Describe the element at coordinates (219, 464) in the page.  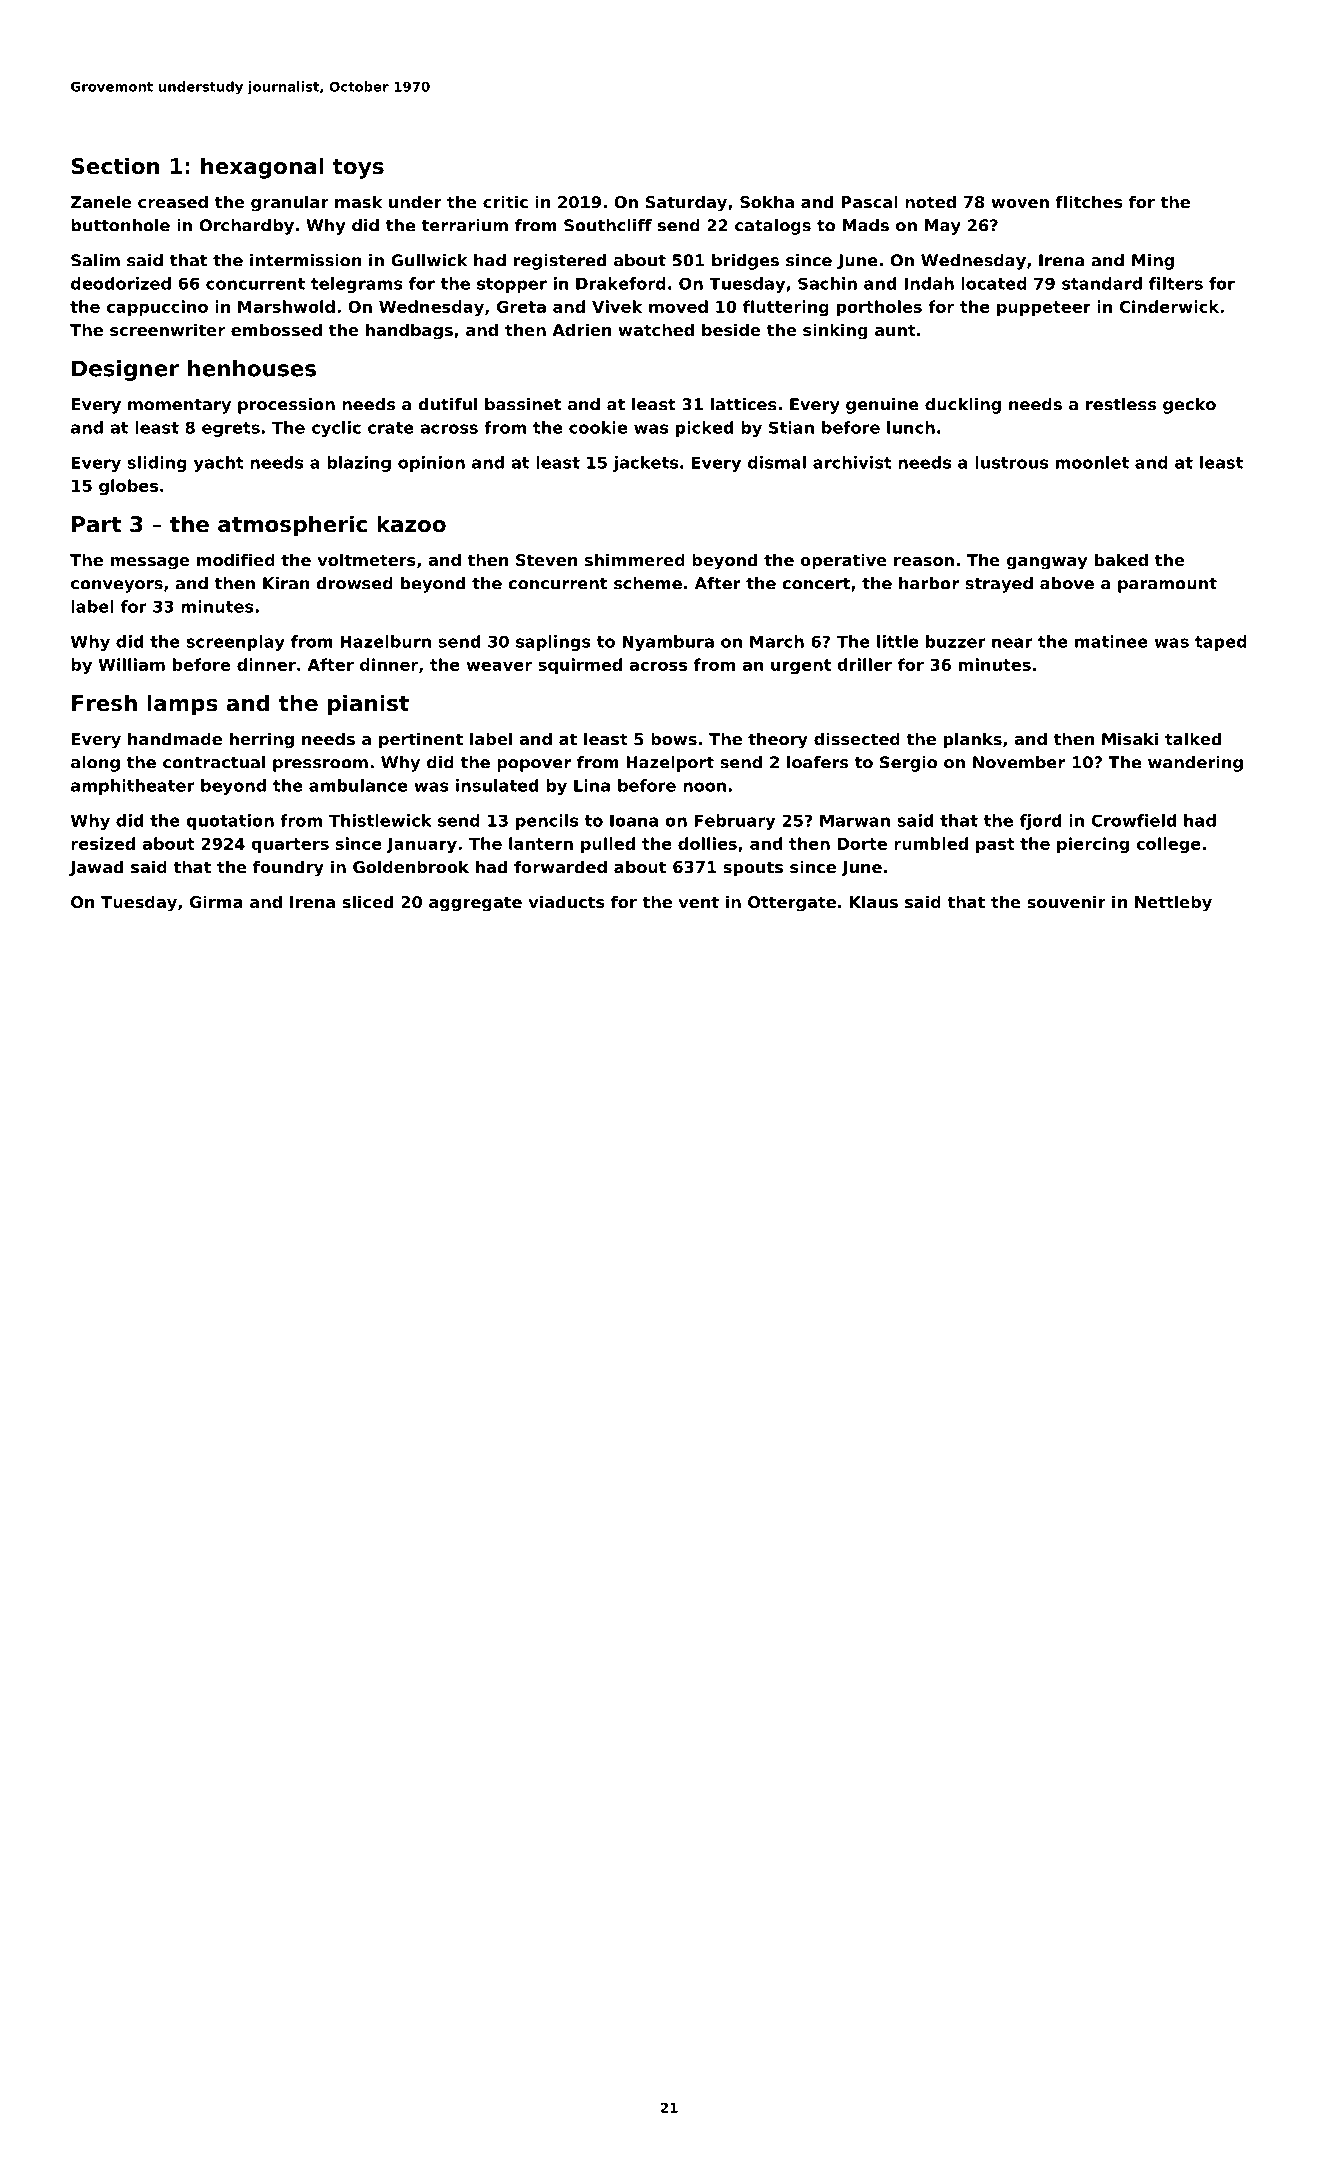
I see `yacht` at that location.
